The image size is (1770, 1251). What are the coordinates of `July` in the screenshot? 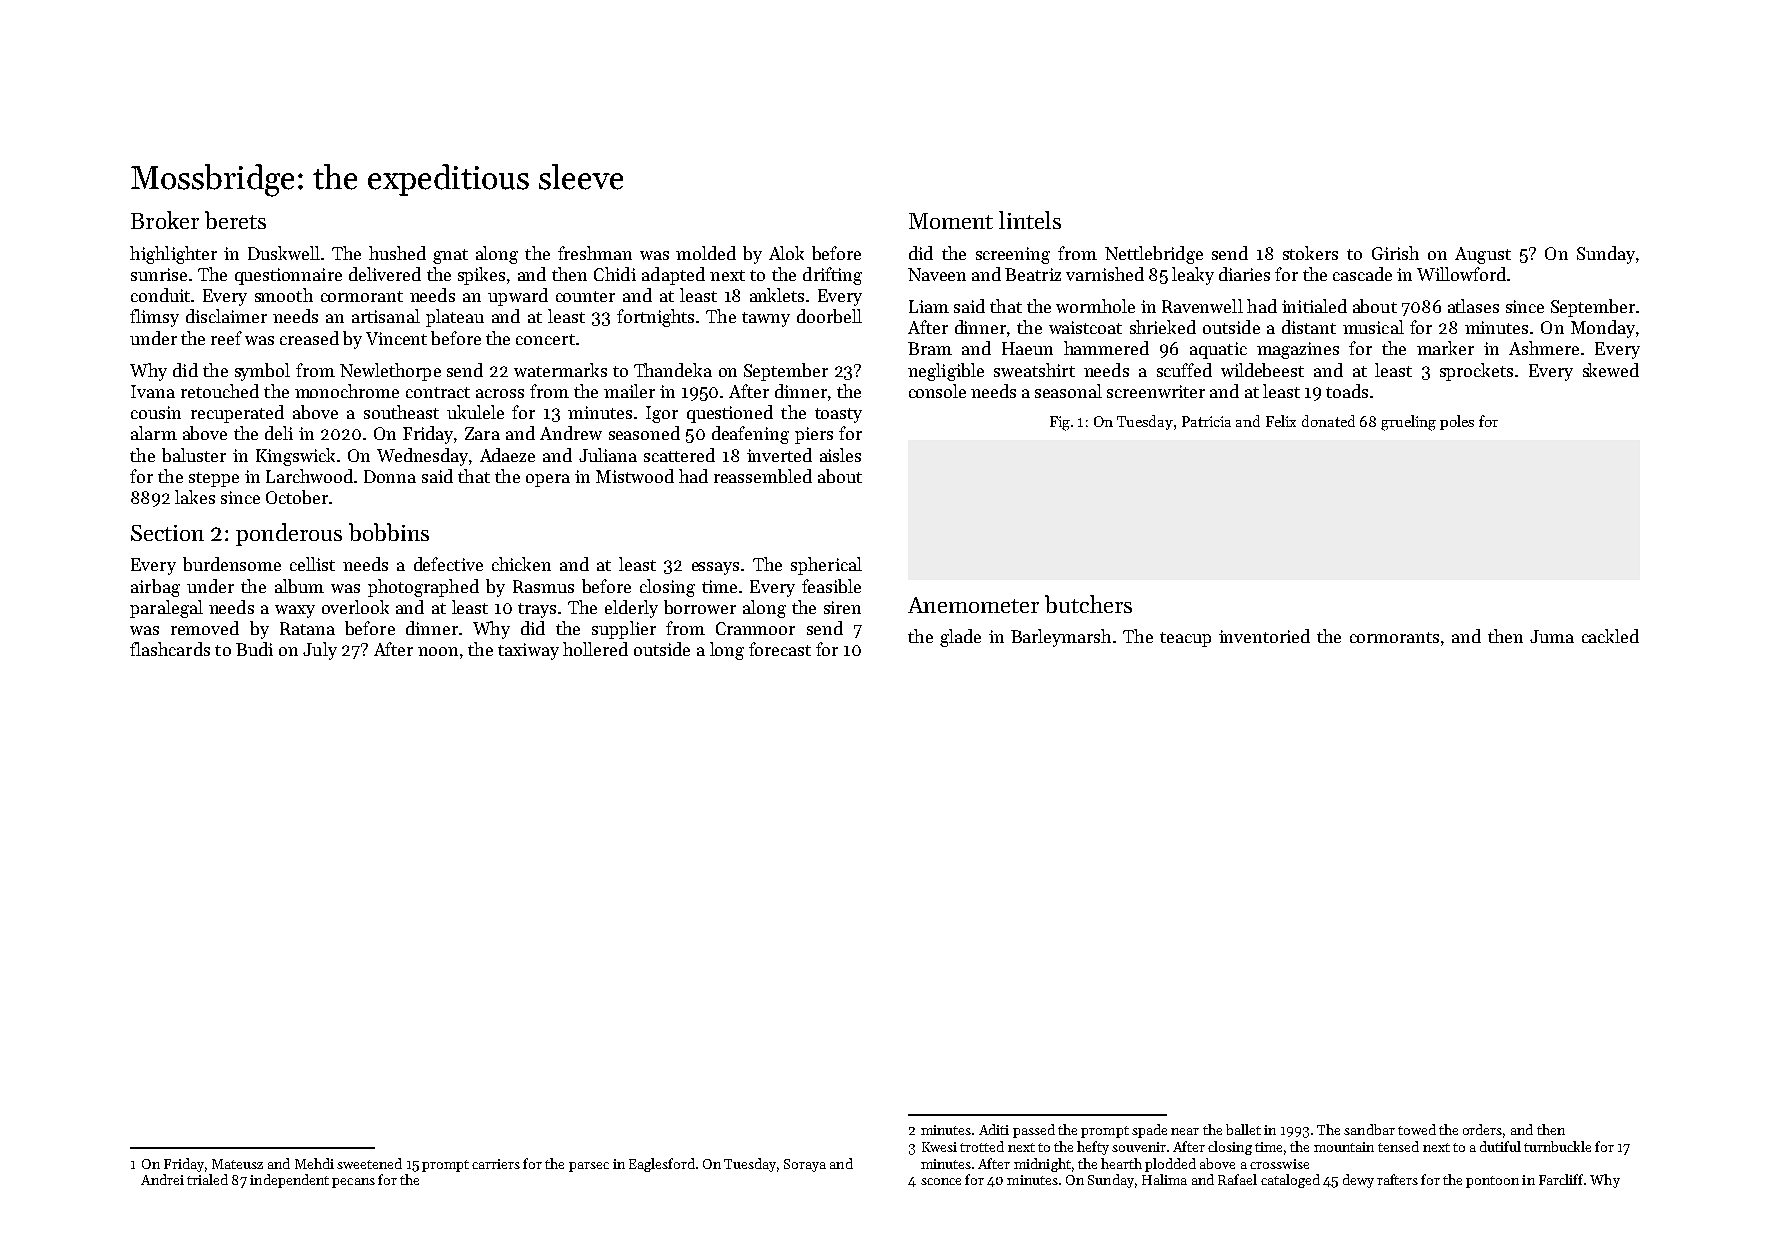 It's located at (320, 651).
